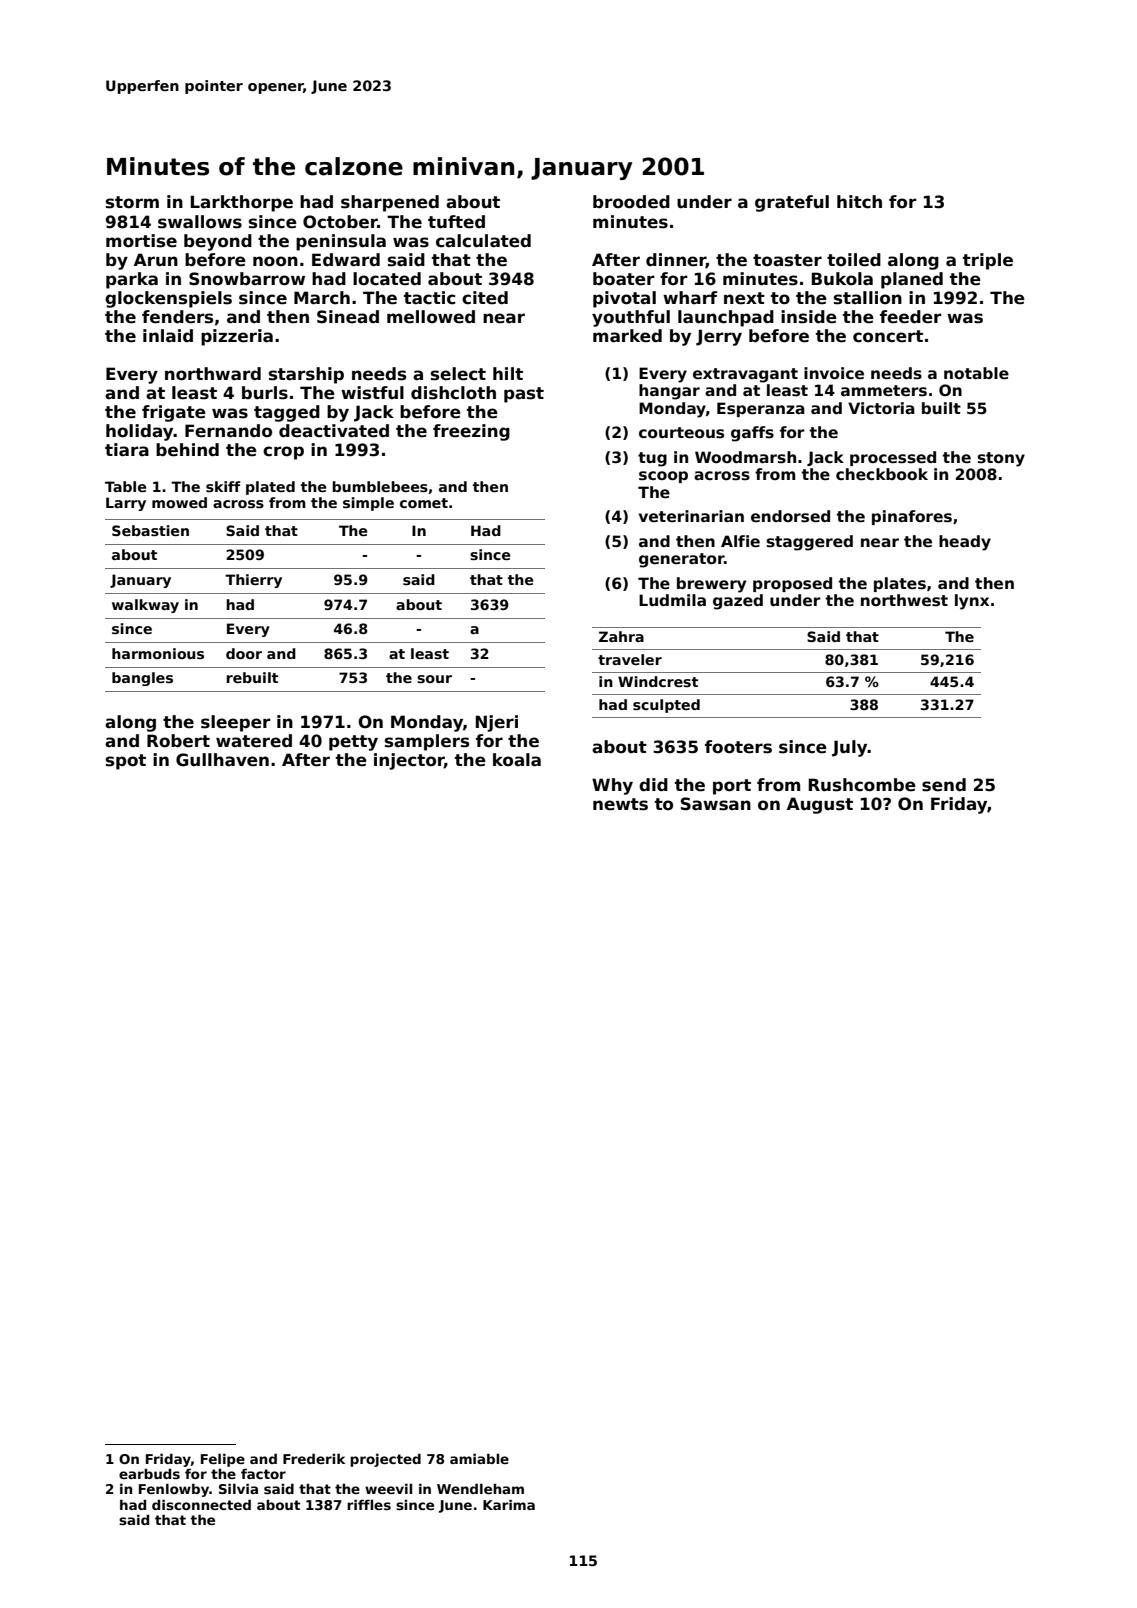 Image resolution: width=1137 pixels, height=1608 pixels. What do you see at coordinates (944, 785) in the image?
I see `send` at bounding box center [944, 785].
